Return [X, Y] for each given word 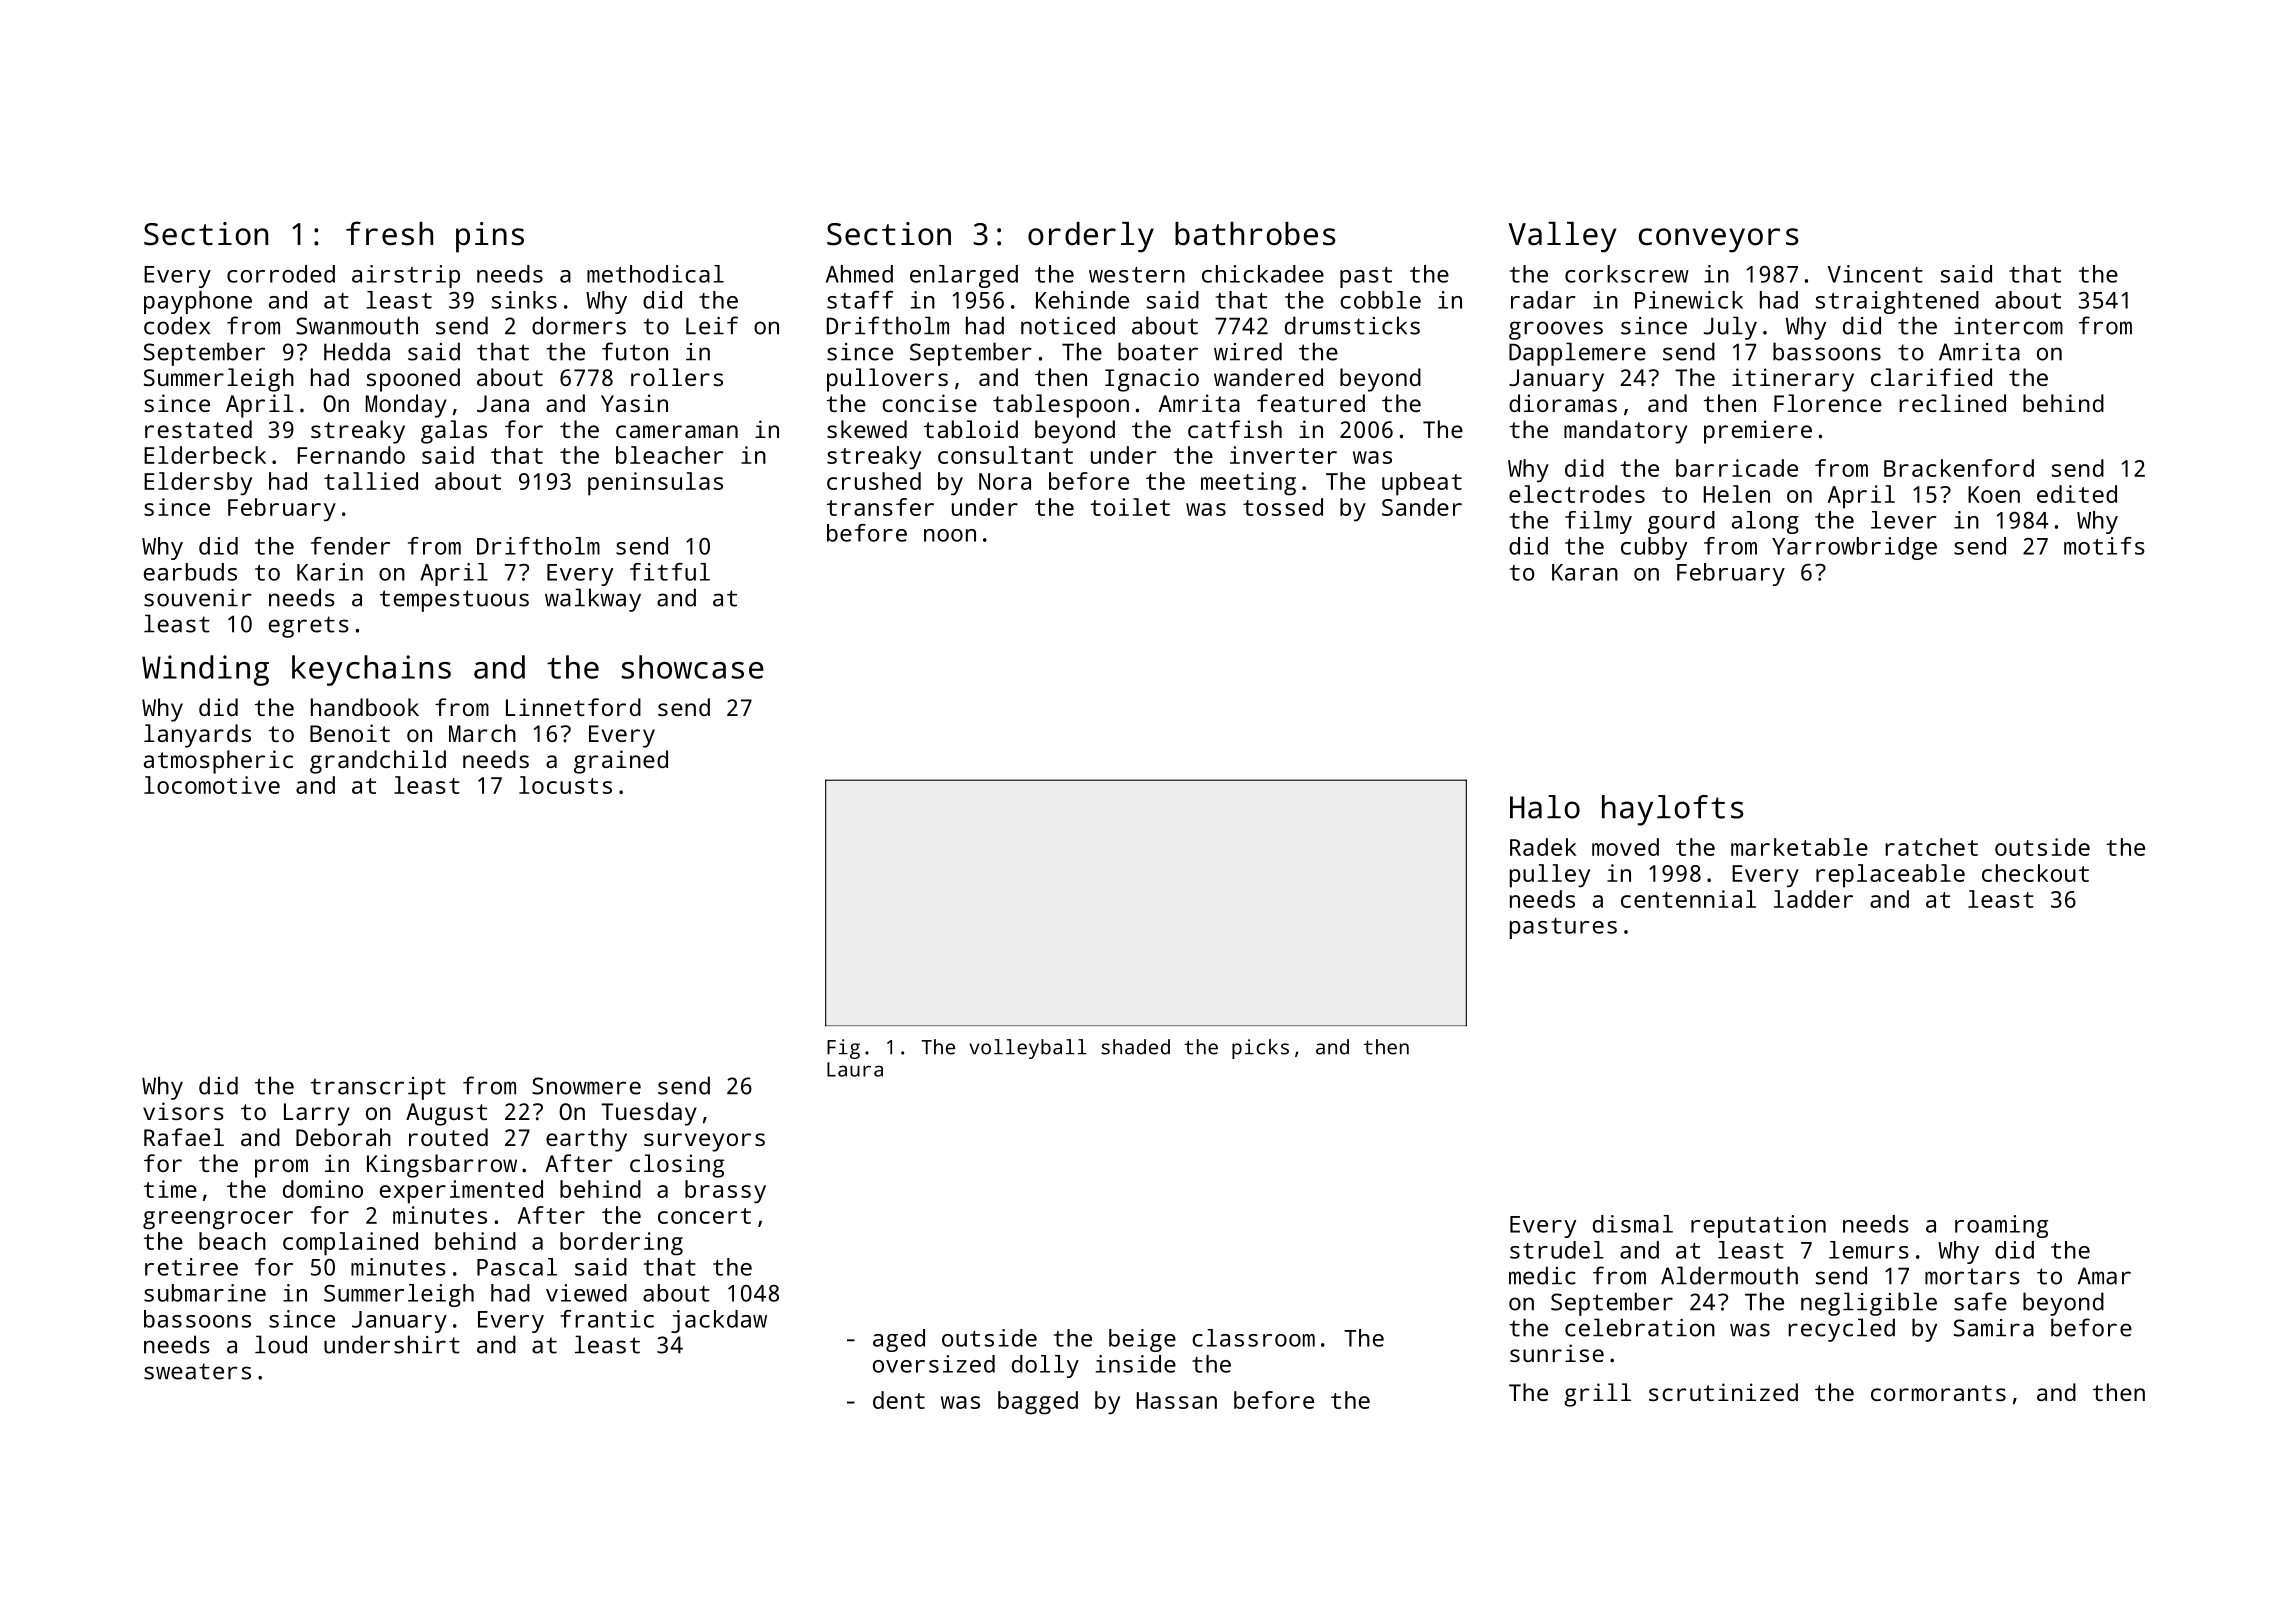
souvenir [198, 598]
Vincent [1875, 274]
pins [490, 237]
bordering [621, 1244]
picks [1260, 1049]
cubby [1654, 548]
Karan [1585, 572]
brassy [725, 1192]
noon [950, 535]
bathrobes [1255, 234]
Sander [1422, 507]
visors [183, 1111]
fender [350, 546]
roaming [2001, 1226]
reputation [1758, 1226]
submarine [205, 1293]
